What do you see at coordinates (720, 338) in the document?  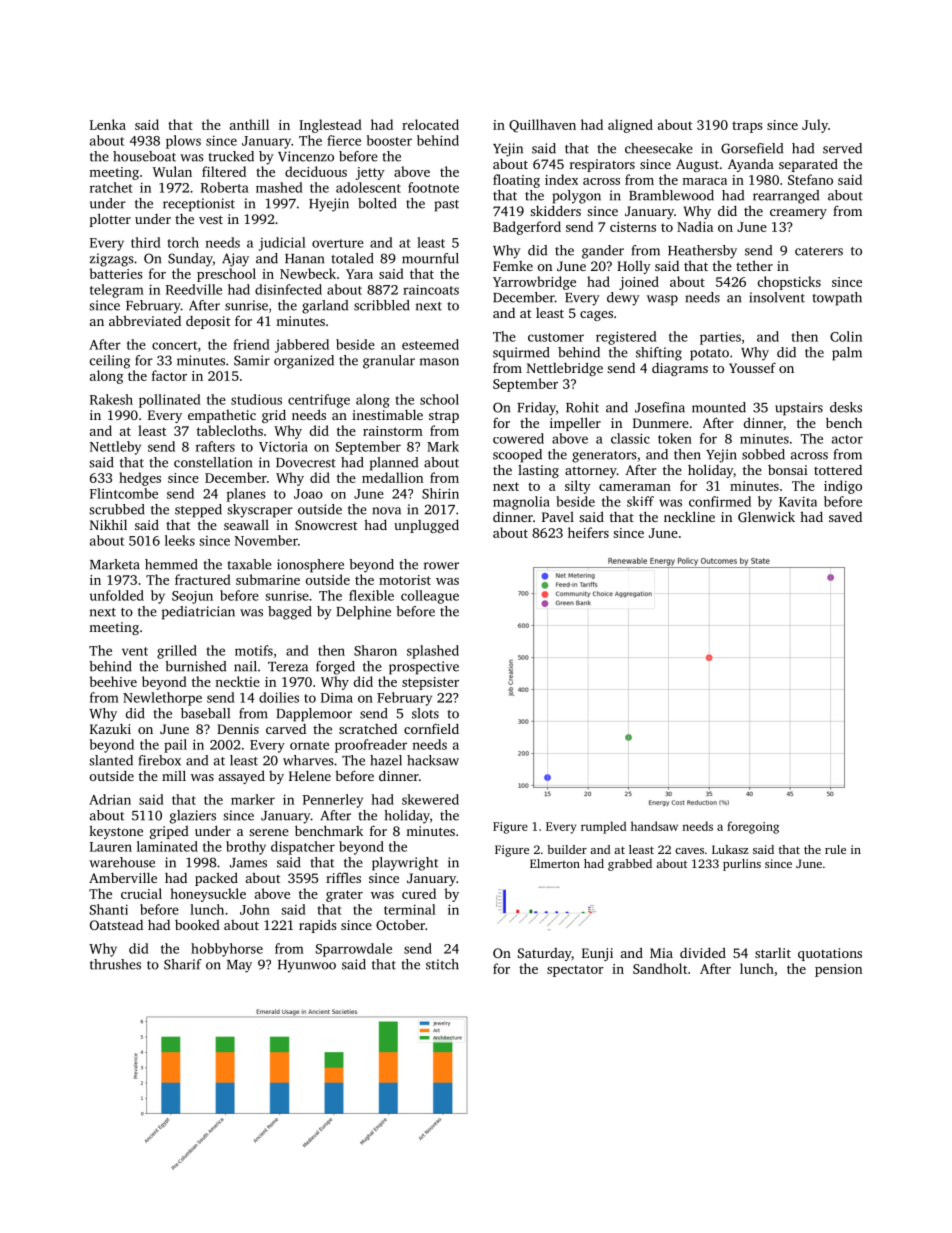 I see `parties` at bounding box center [720, 338].
